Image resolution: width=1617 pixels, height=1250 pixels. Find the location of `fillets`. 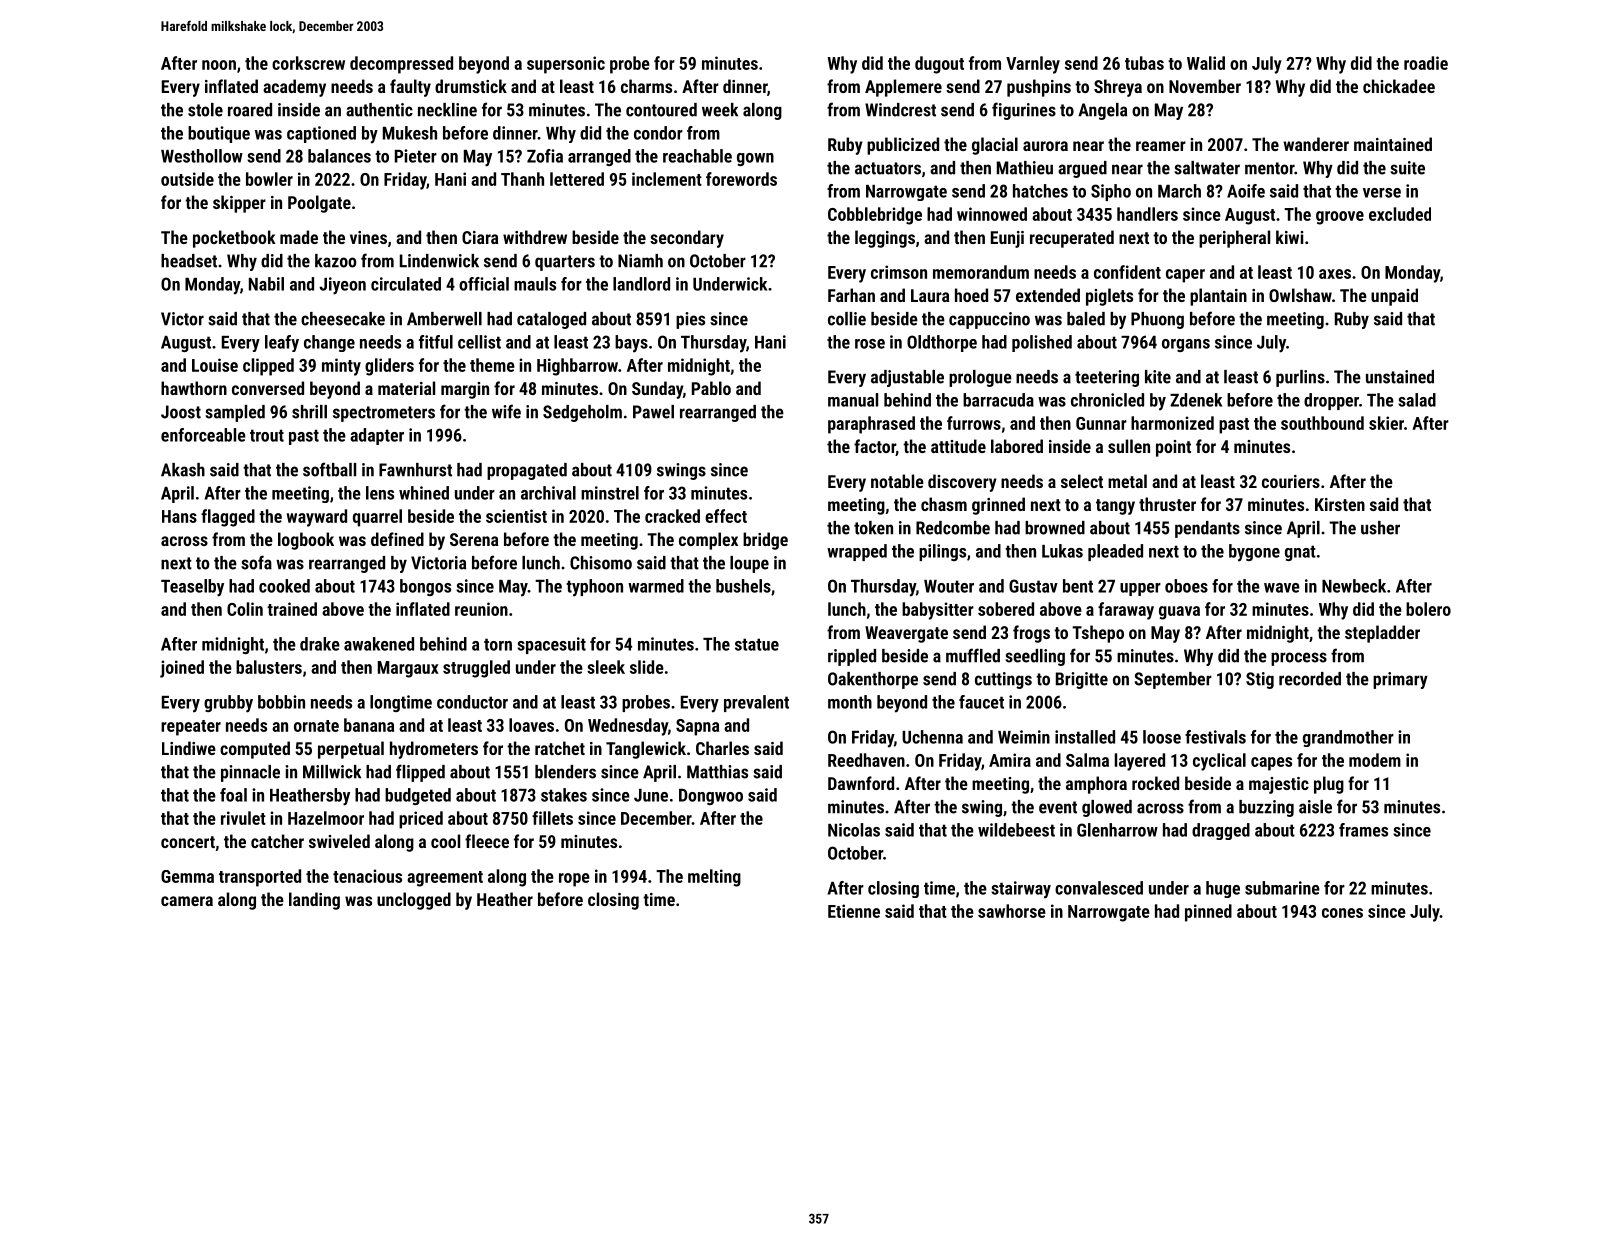

fillets is located at coordinates (552, 818).
